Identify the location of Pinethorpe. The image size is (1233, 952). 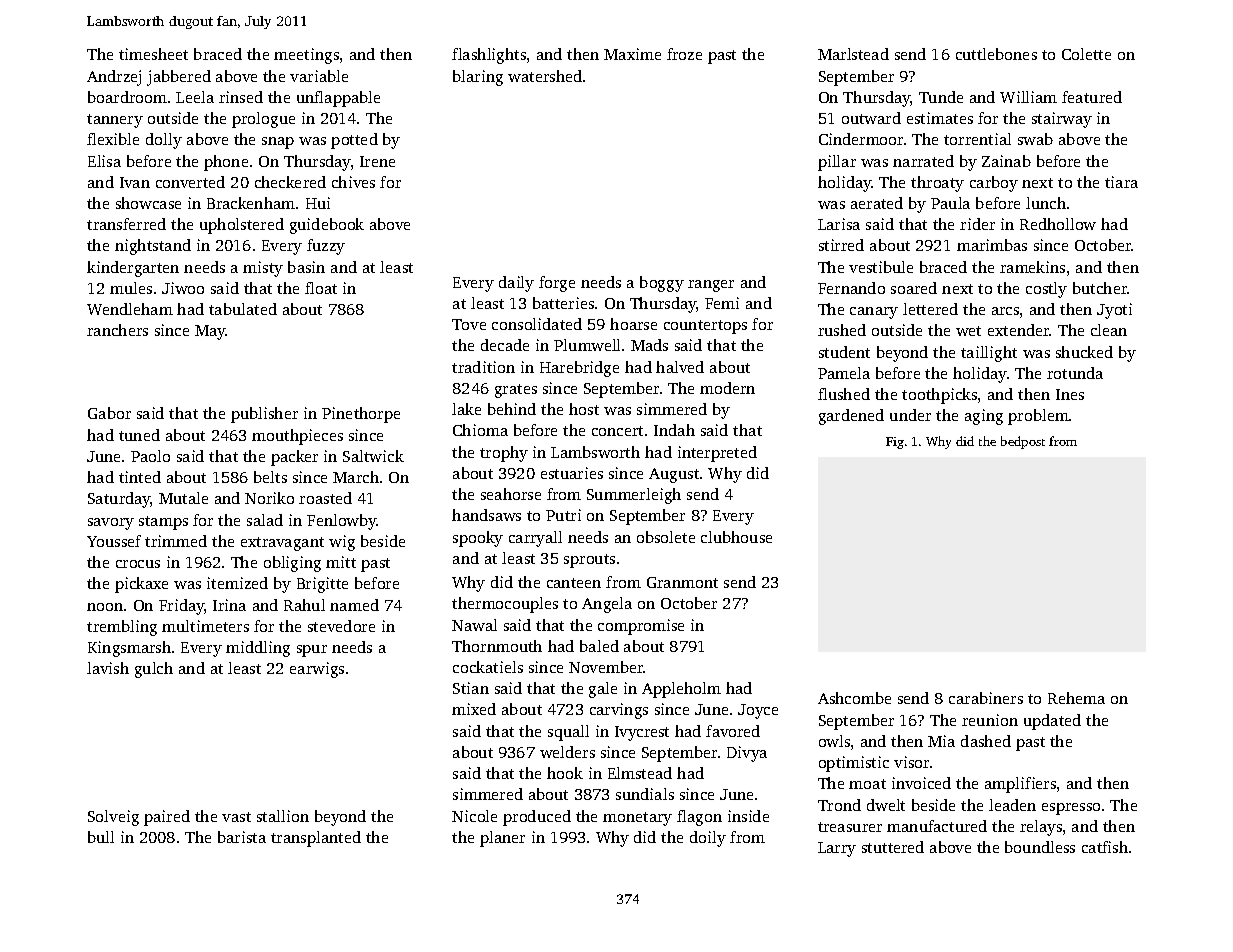
(361, 415).
